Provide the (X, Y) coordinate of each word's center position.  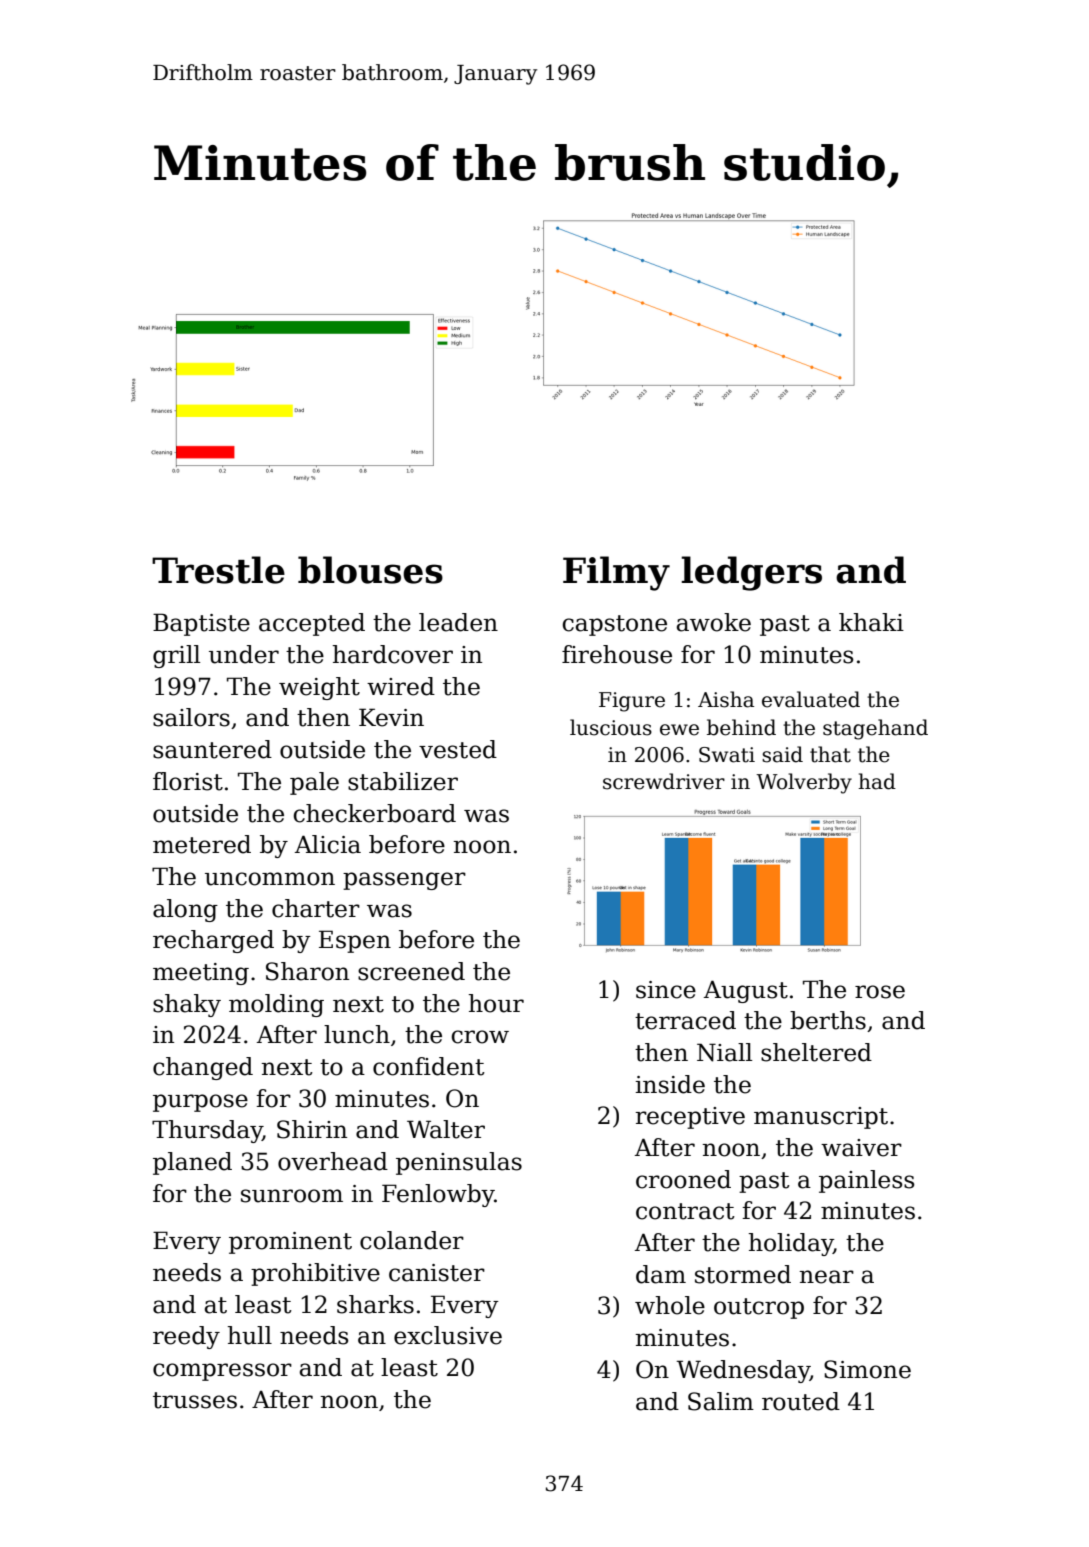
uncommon (270, 879)
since (666, 990)
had (877, 781)
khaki (871, 622)
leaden (458, 622)
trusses (195, 1400)
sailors (191, 717)
